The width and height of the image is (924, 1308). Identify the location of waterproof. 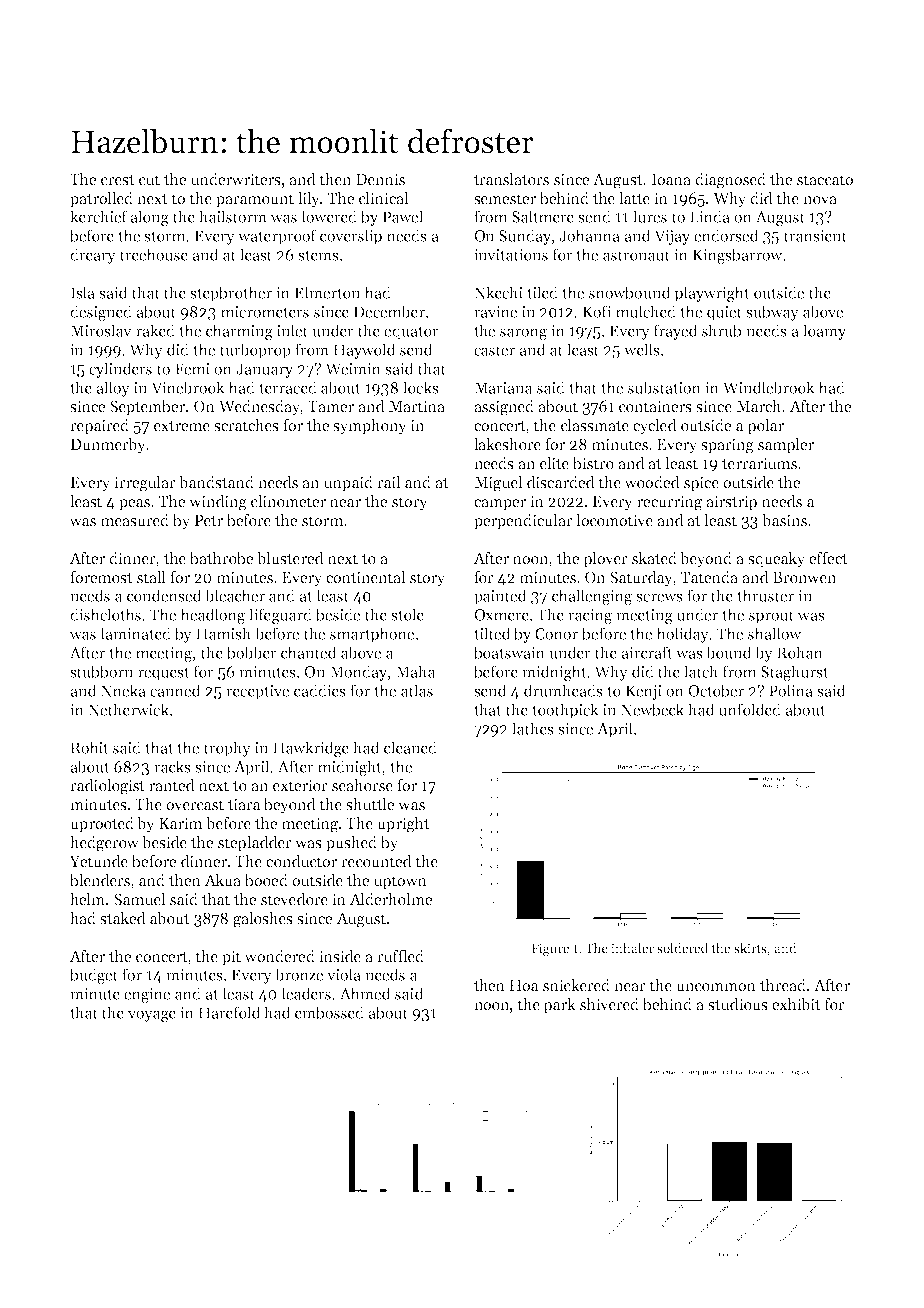
(277, 237).
